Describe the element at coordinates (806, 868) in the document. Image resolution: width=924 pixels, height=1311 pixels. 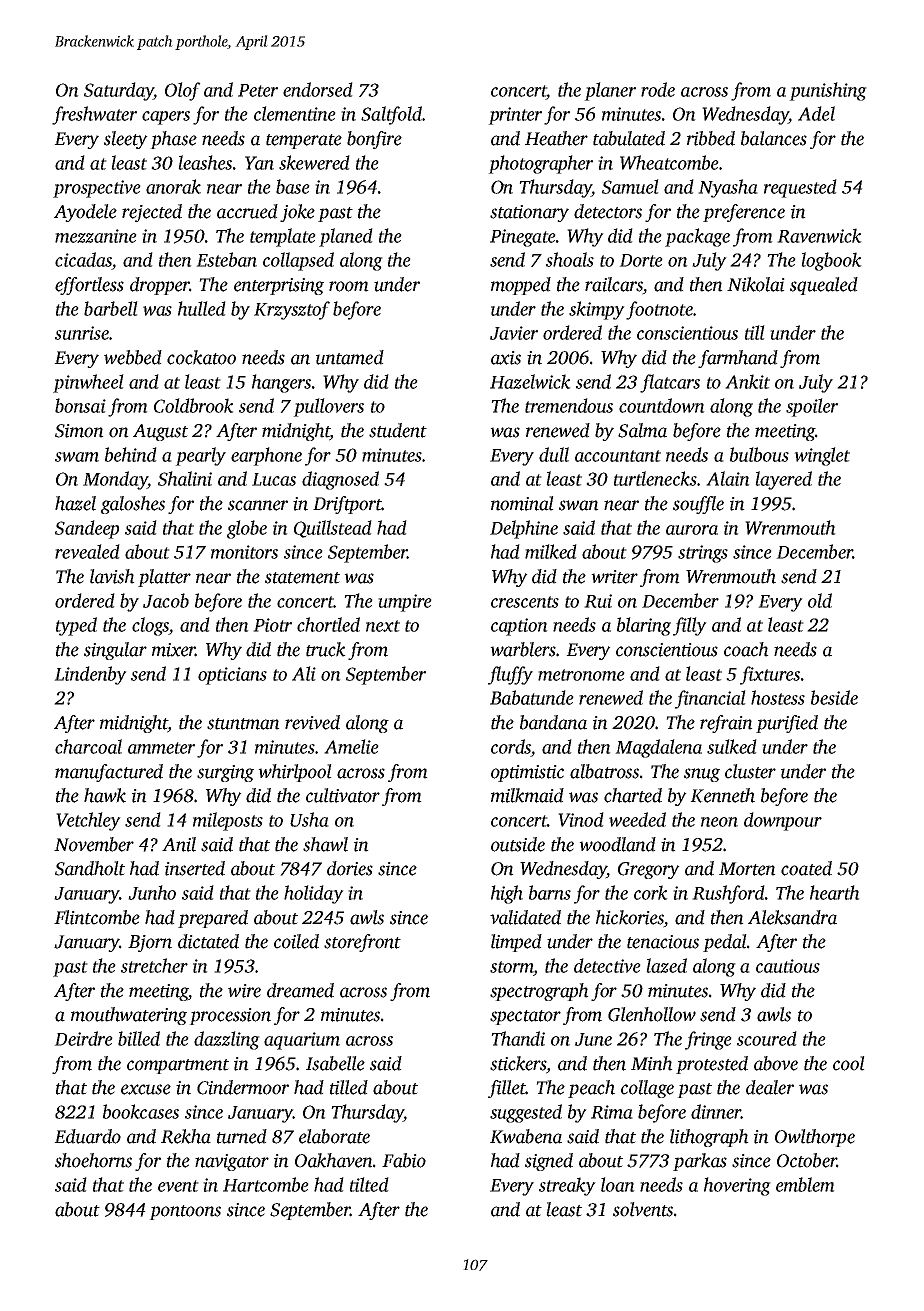
I see `coated` at that location.
